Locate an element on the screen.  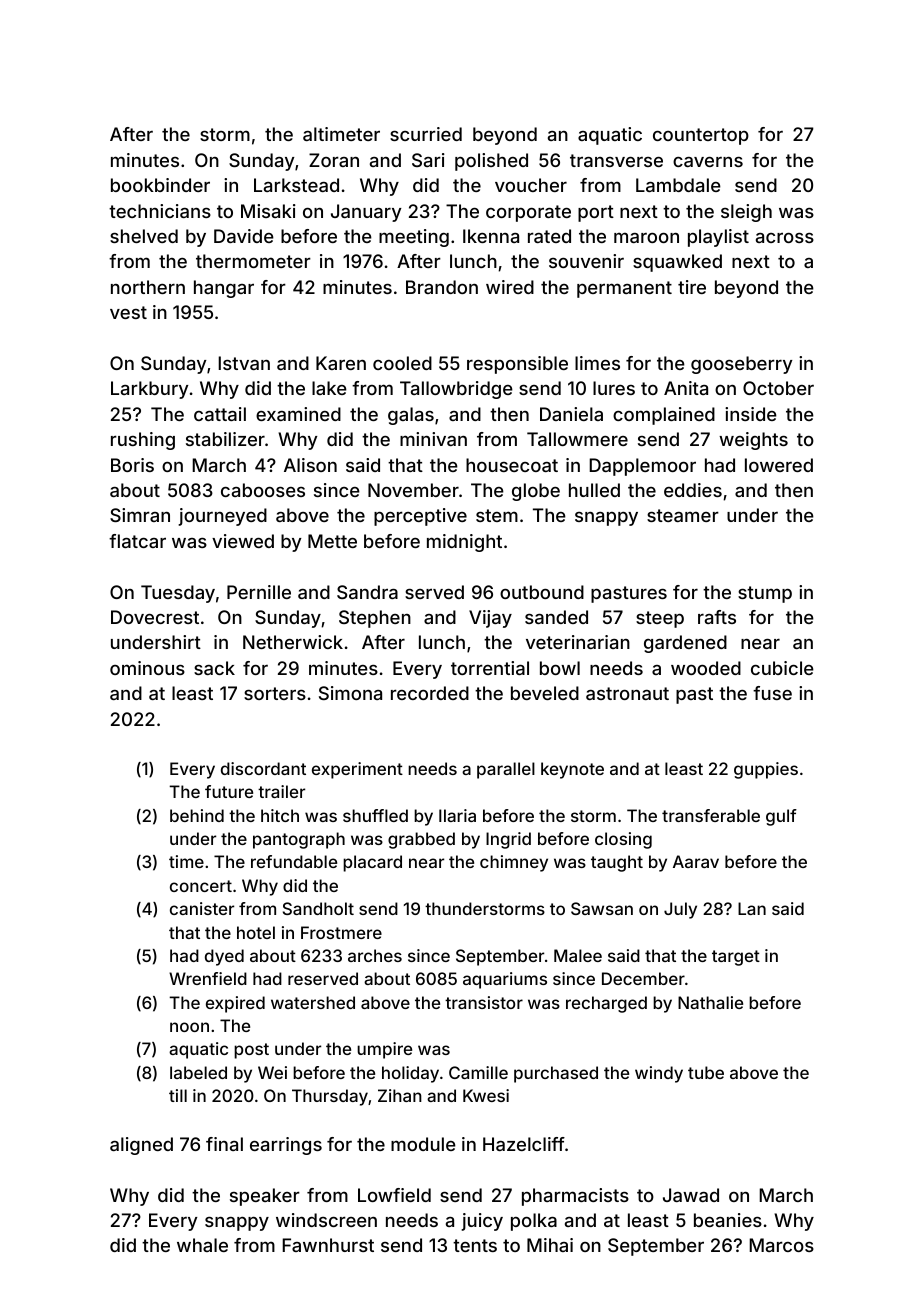
whale is located at coordinates (202, 1245).
